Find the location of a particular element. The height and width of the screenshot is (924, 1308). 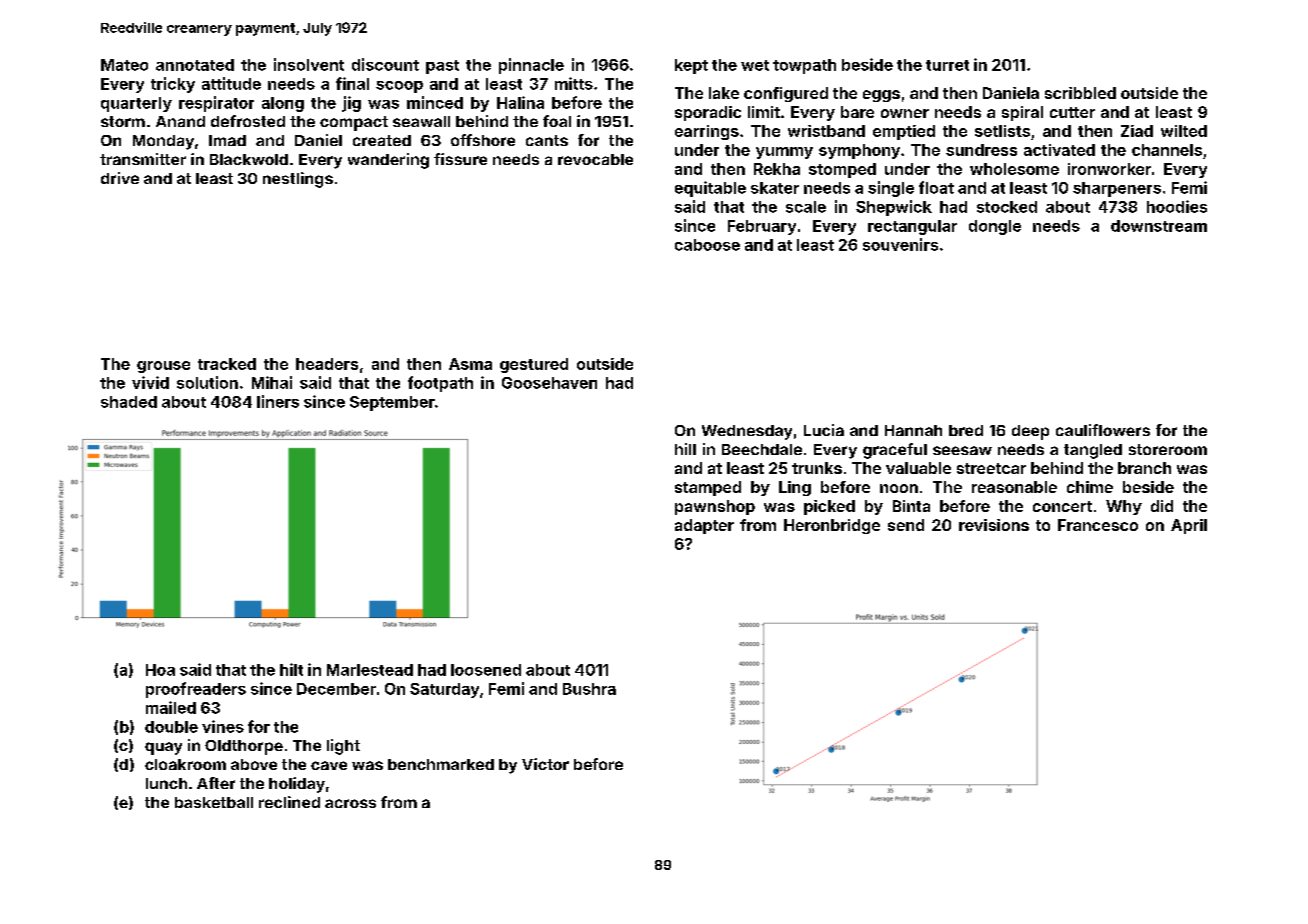

wilted is located at coordinates (1184, 131).
